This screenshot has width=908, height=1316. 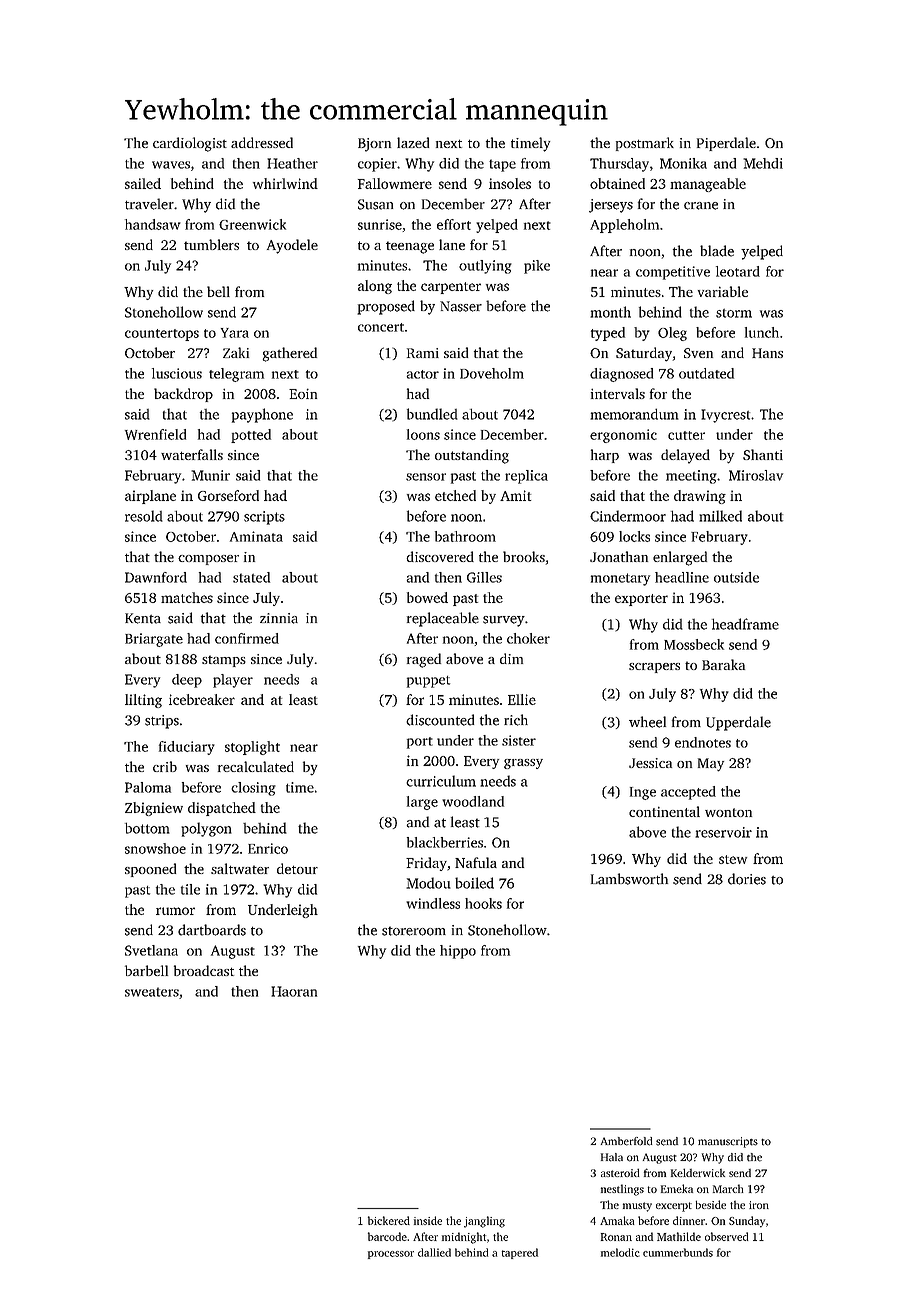 I want to click on processor, so click(x=391, y=1255).
